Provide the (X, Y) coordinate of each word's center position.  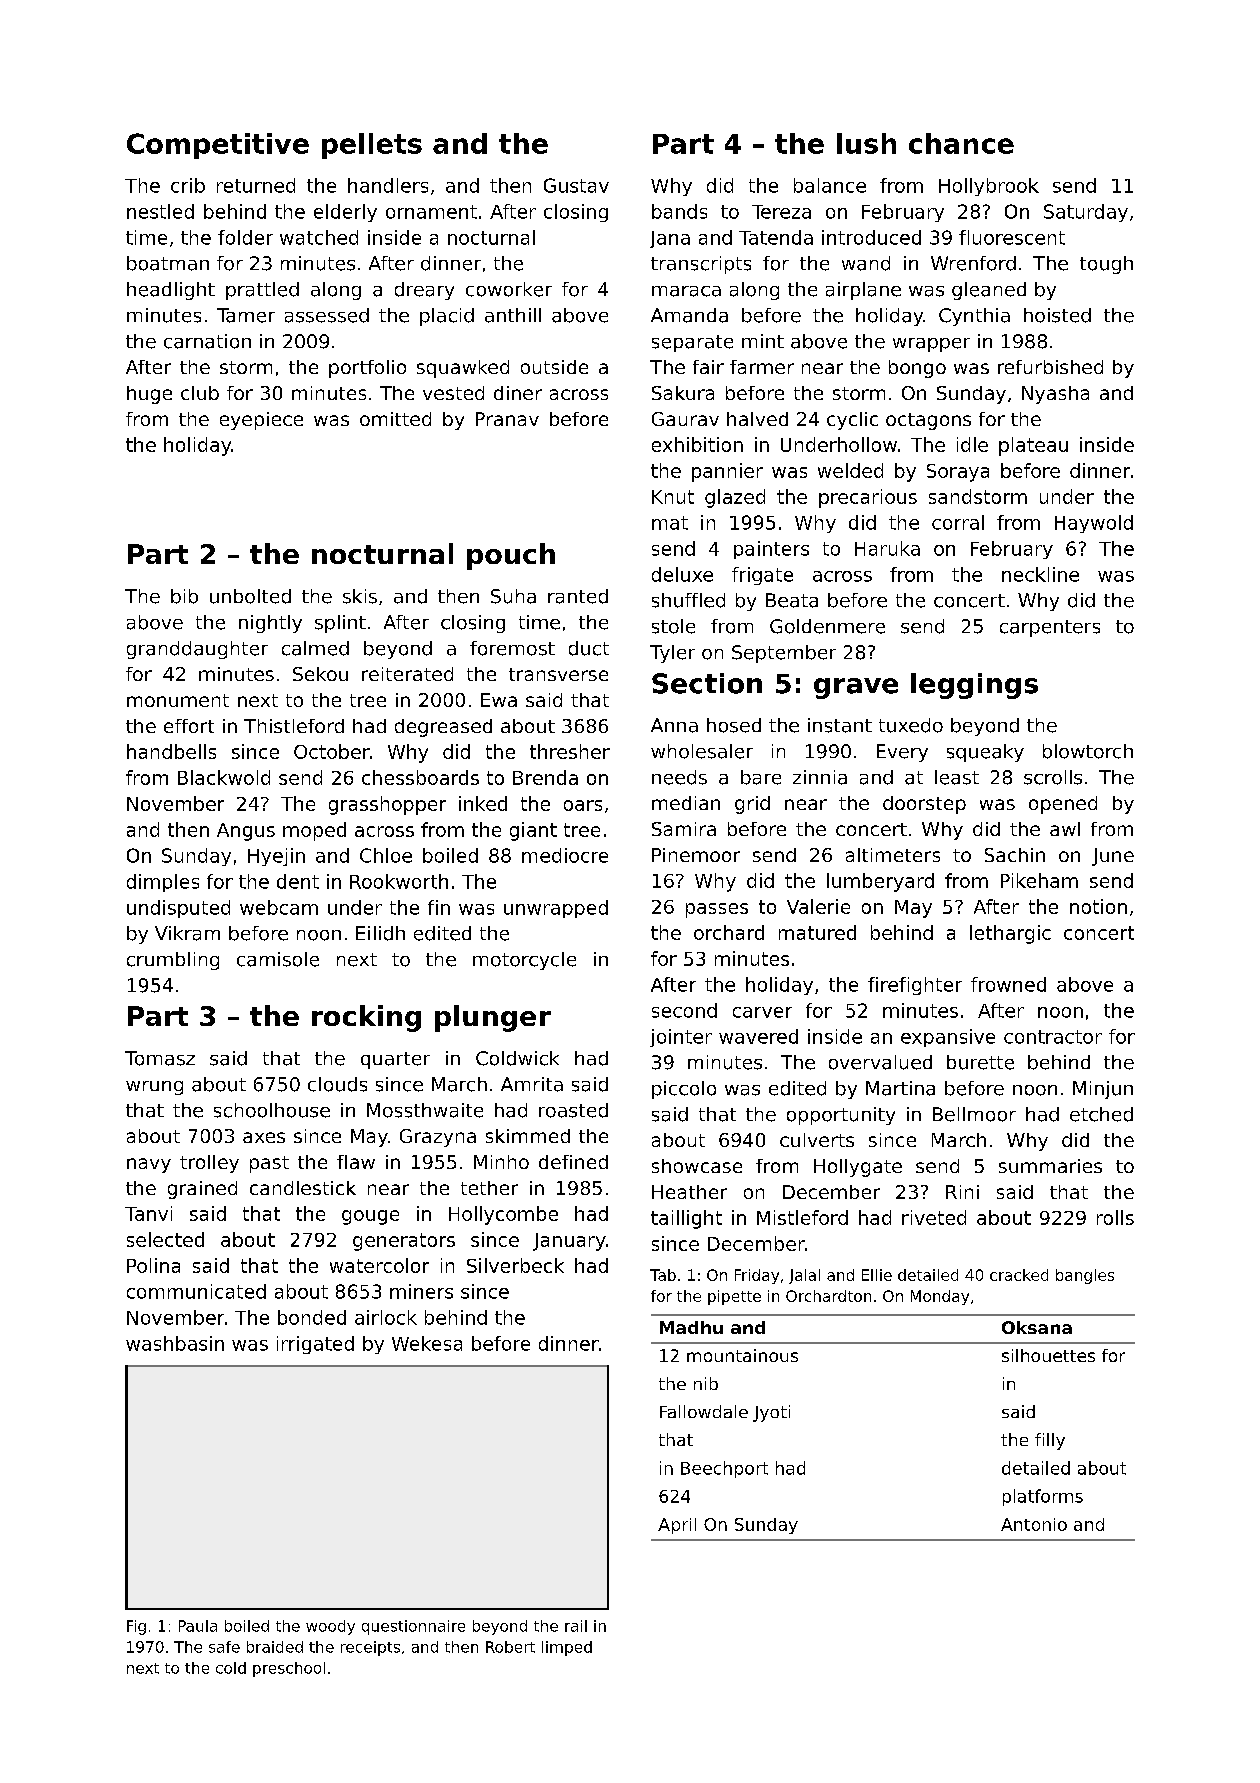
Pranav (507, 419)
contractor (1053, 1037)
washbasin (175, 1343)
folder (245, 237)
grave (856, 688)
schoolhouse (272, 1110)
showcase (697, 1166)
